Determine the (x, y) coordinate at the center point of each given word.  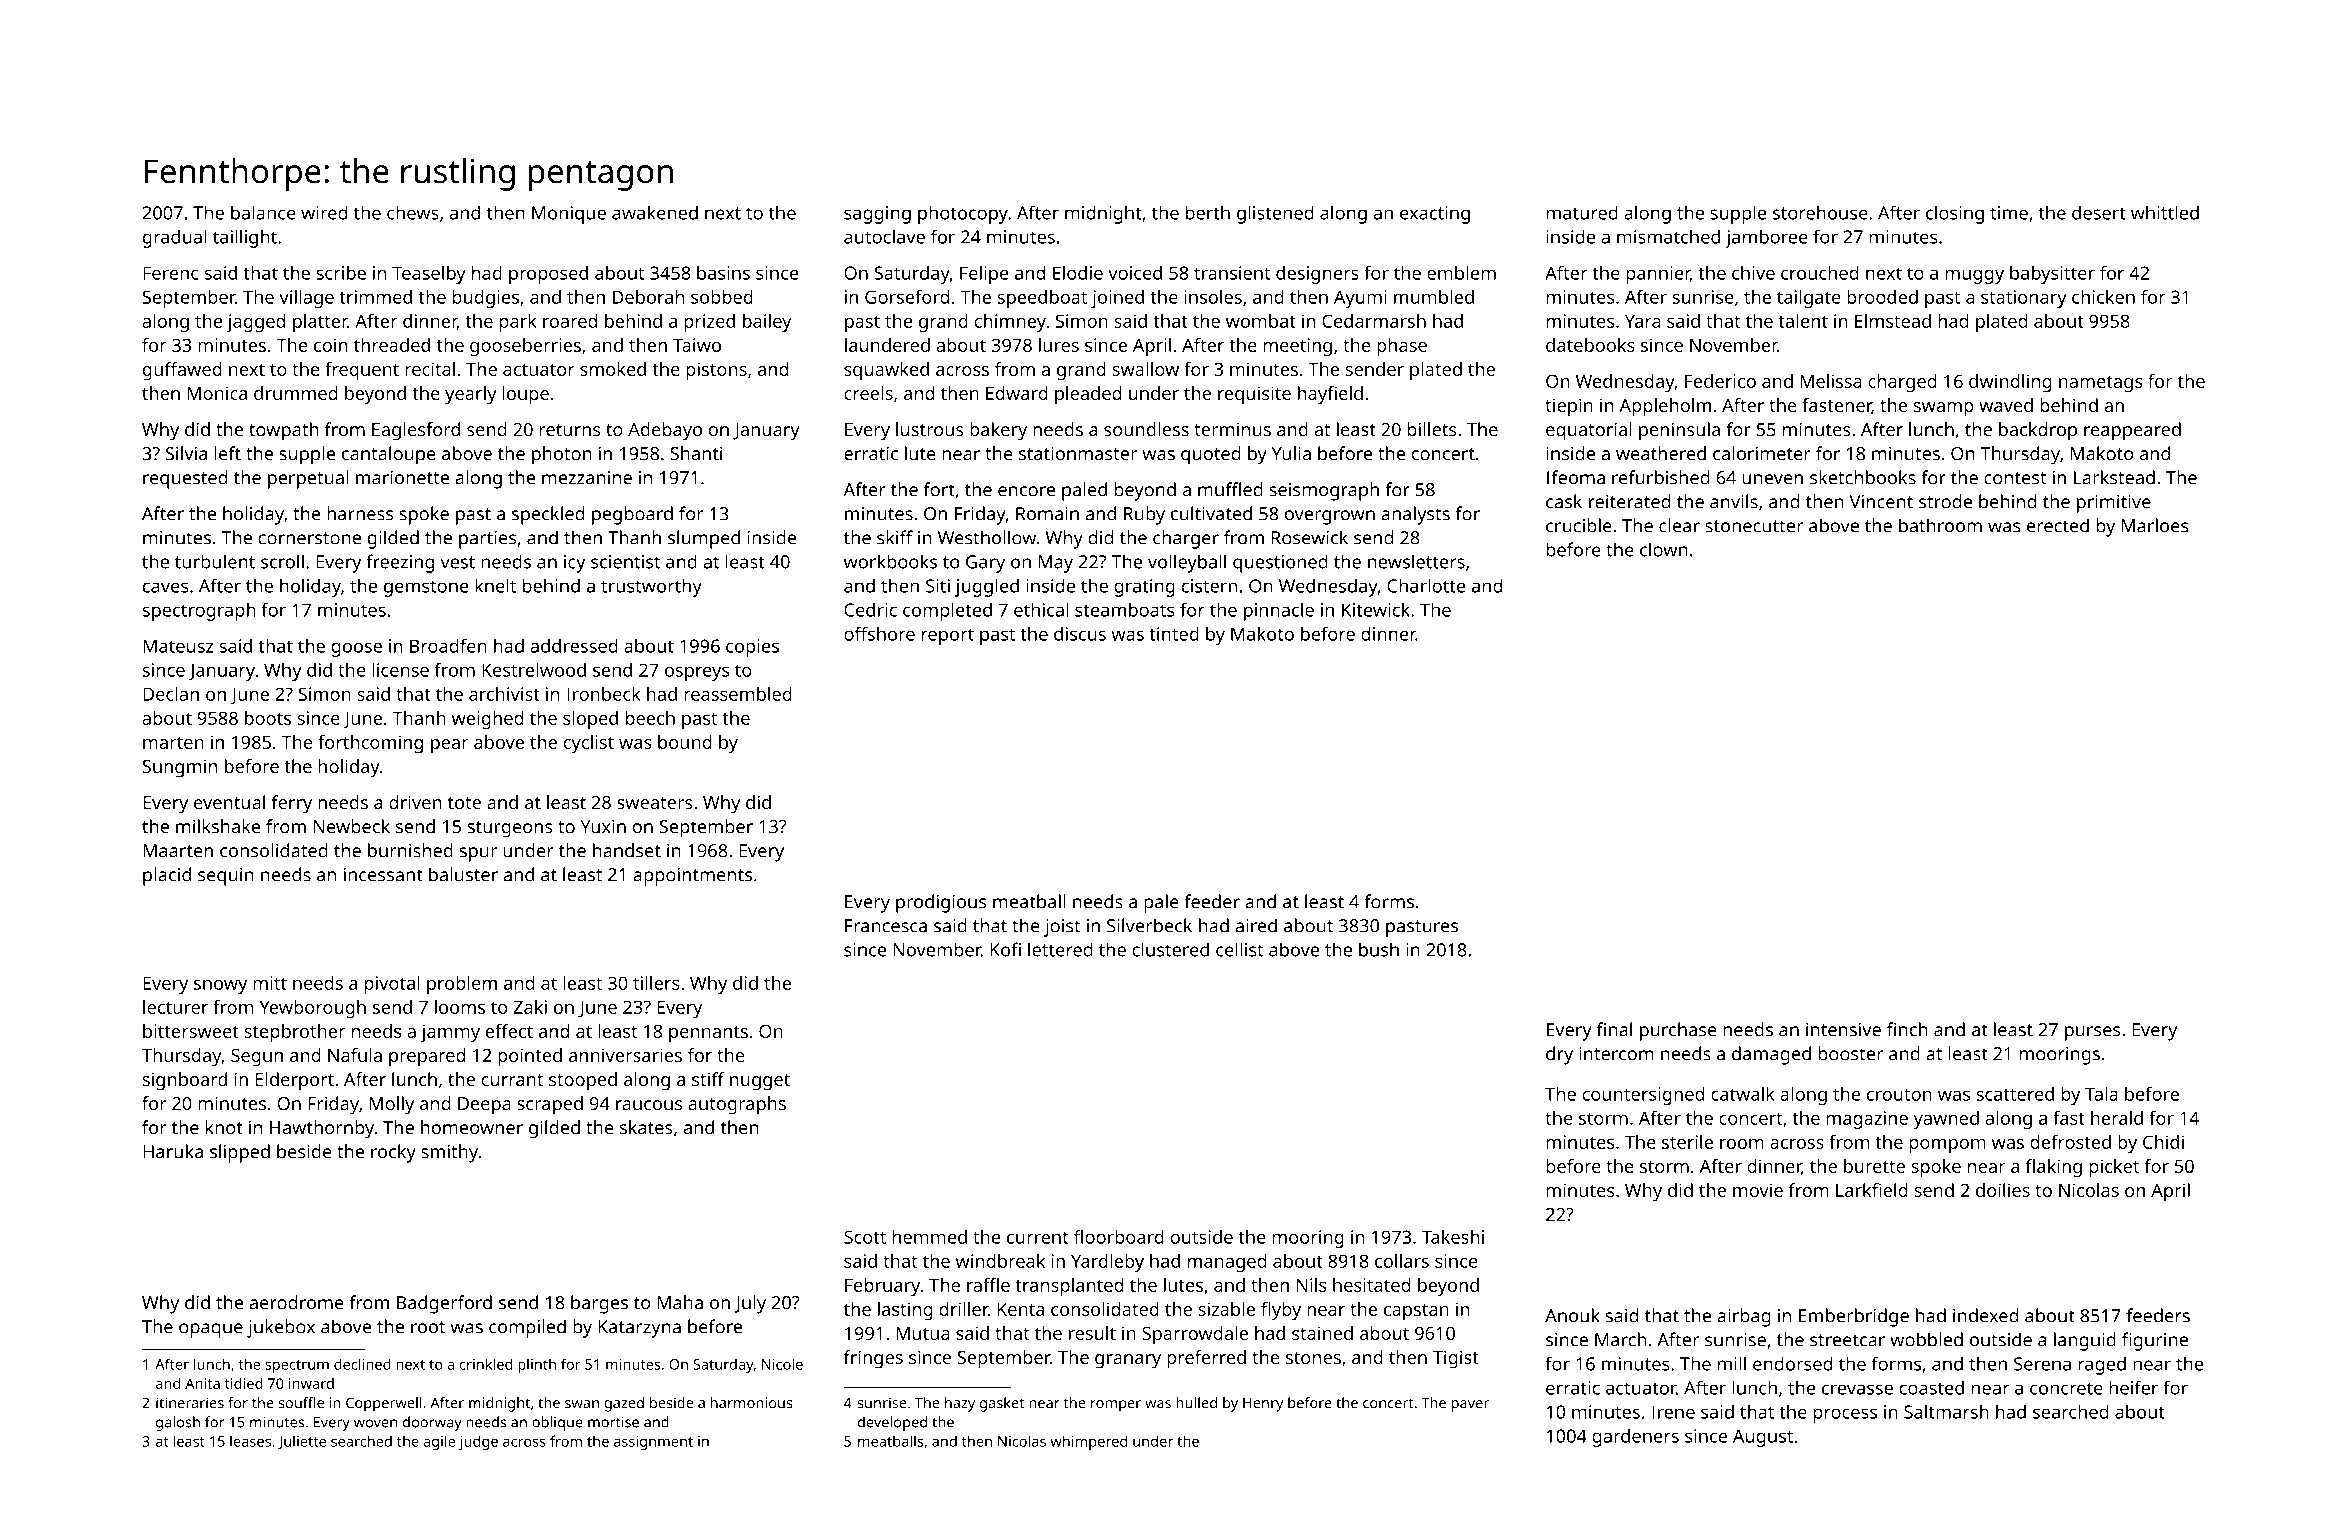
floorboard (1119, 1237)
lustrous (930, 429)
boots (268, 718)
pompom (1947, 1146)
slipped (240, 1153)
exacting (1435, 215)
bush (1379, 949)
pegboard (632, 515)
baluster (463, 874)
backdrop (2038, 431)
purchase (1678, 1031)
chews (413, 212)
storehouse (1820, 212)
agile (439, 1442)
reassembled (738, 694)
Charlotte (1426, 585)
